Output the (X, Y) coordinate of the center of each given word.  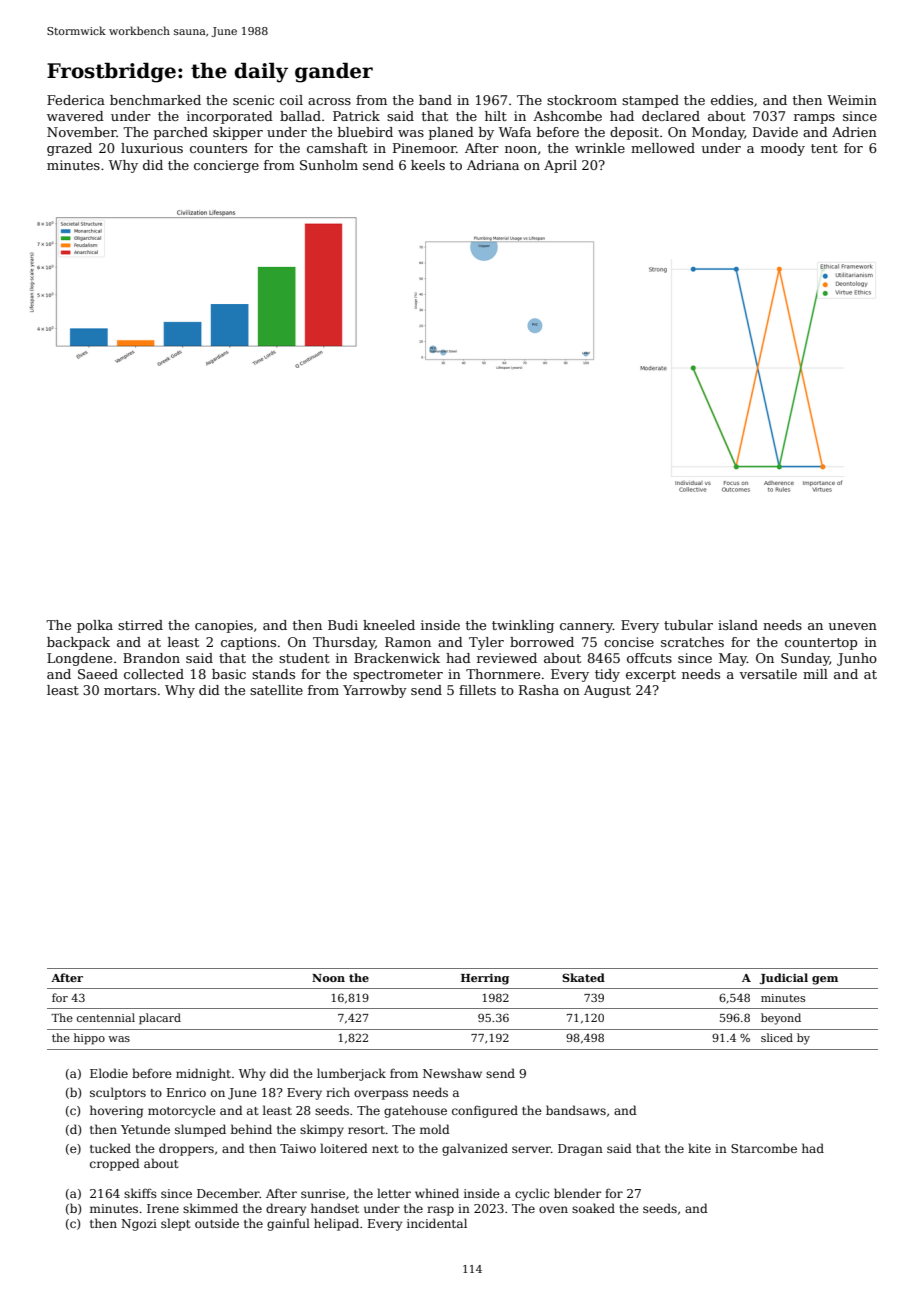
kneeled (389, 625)
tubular (688, 625)
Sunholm (329, 165)
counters (218, 148)
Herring (485, 979)
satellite (276, 690)
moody (783, 149)
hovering (116, 1111)
